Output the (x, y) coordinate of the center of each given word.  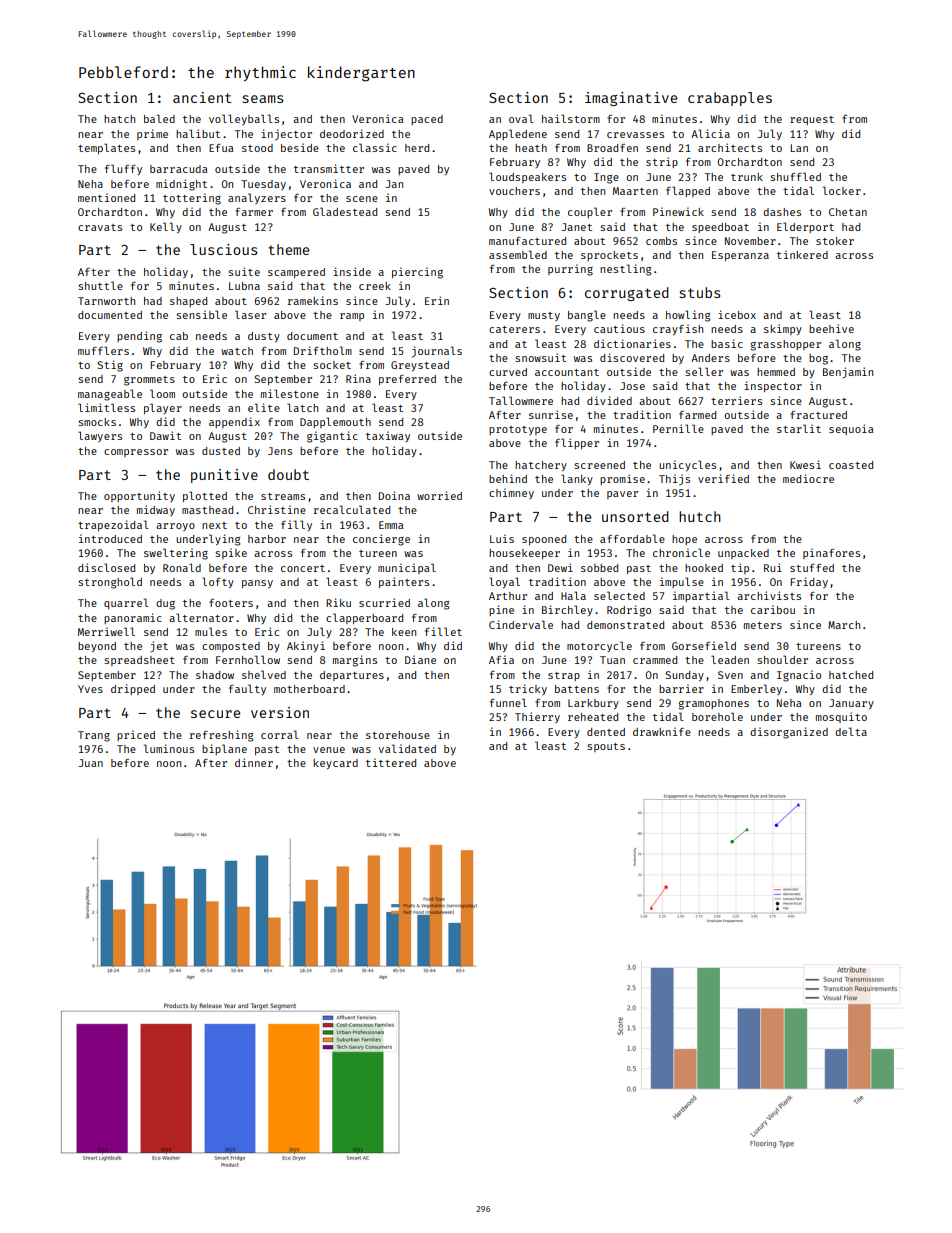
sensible (201, 314)
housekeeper (524, 554)
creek (375, 286)
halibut (198, 133)
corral (280, 734)
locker (842, 190)
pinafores (831, 553)
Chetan (848, 212)
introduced (110, 538)
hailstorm (571, 118)
